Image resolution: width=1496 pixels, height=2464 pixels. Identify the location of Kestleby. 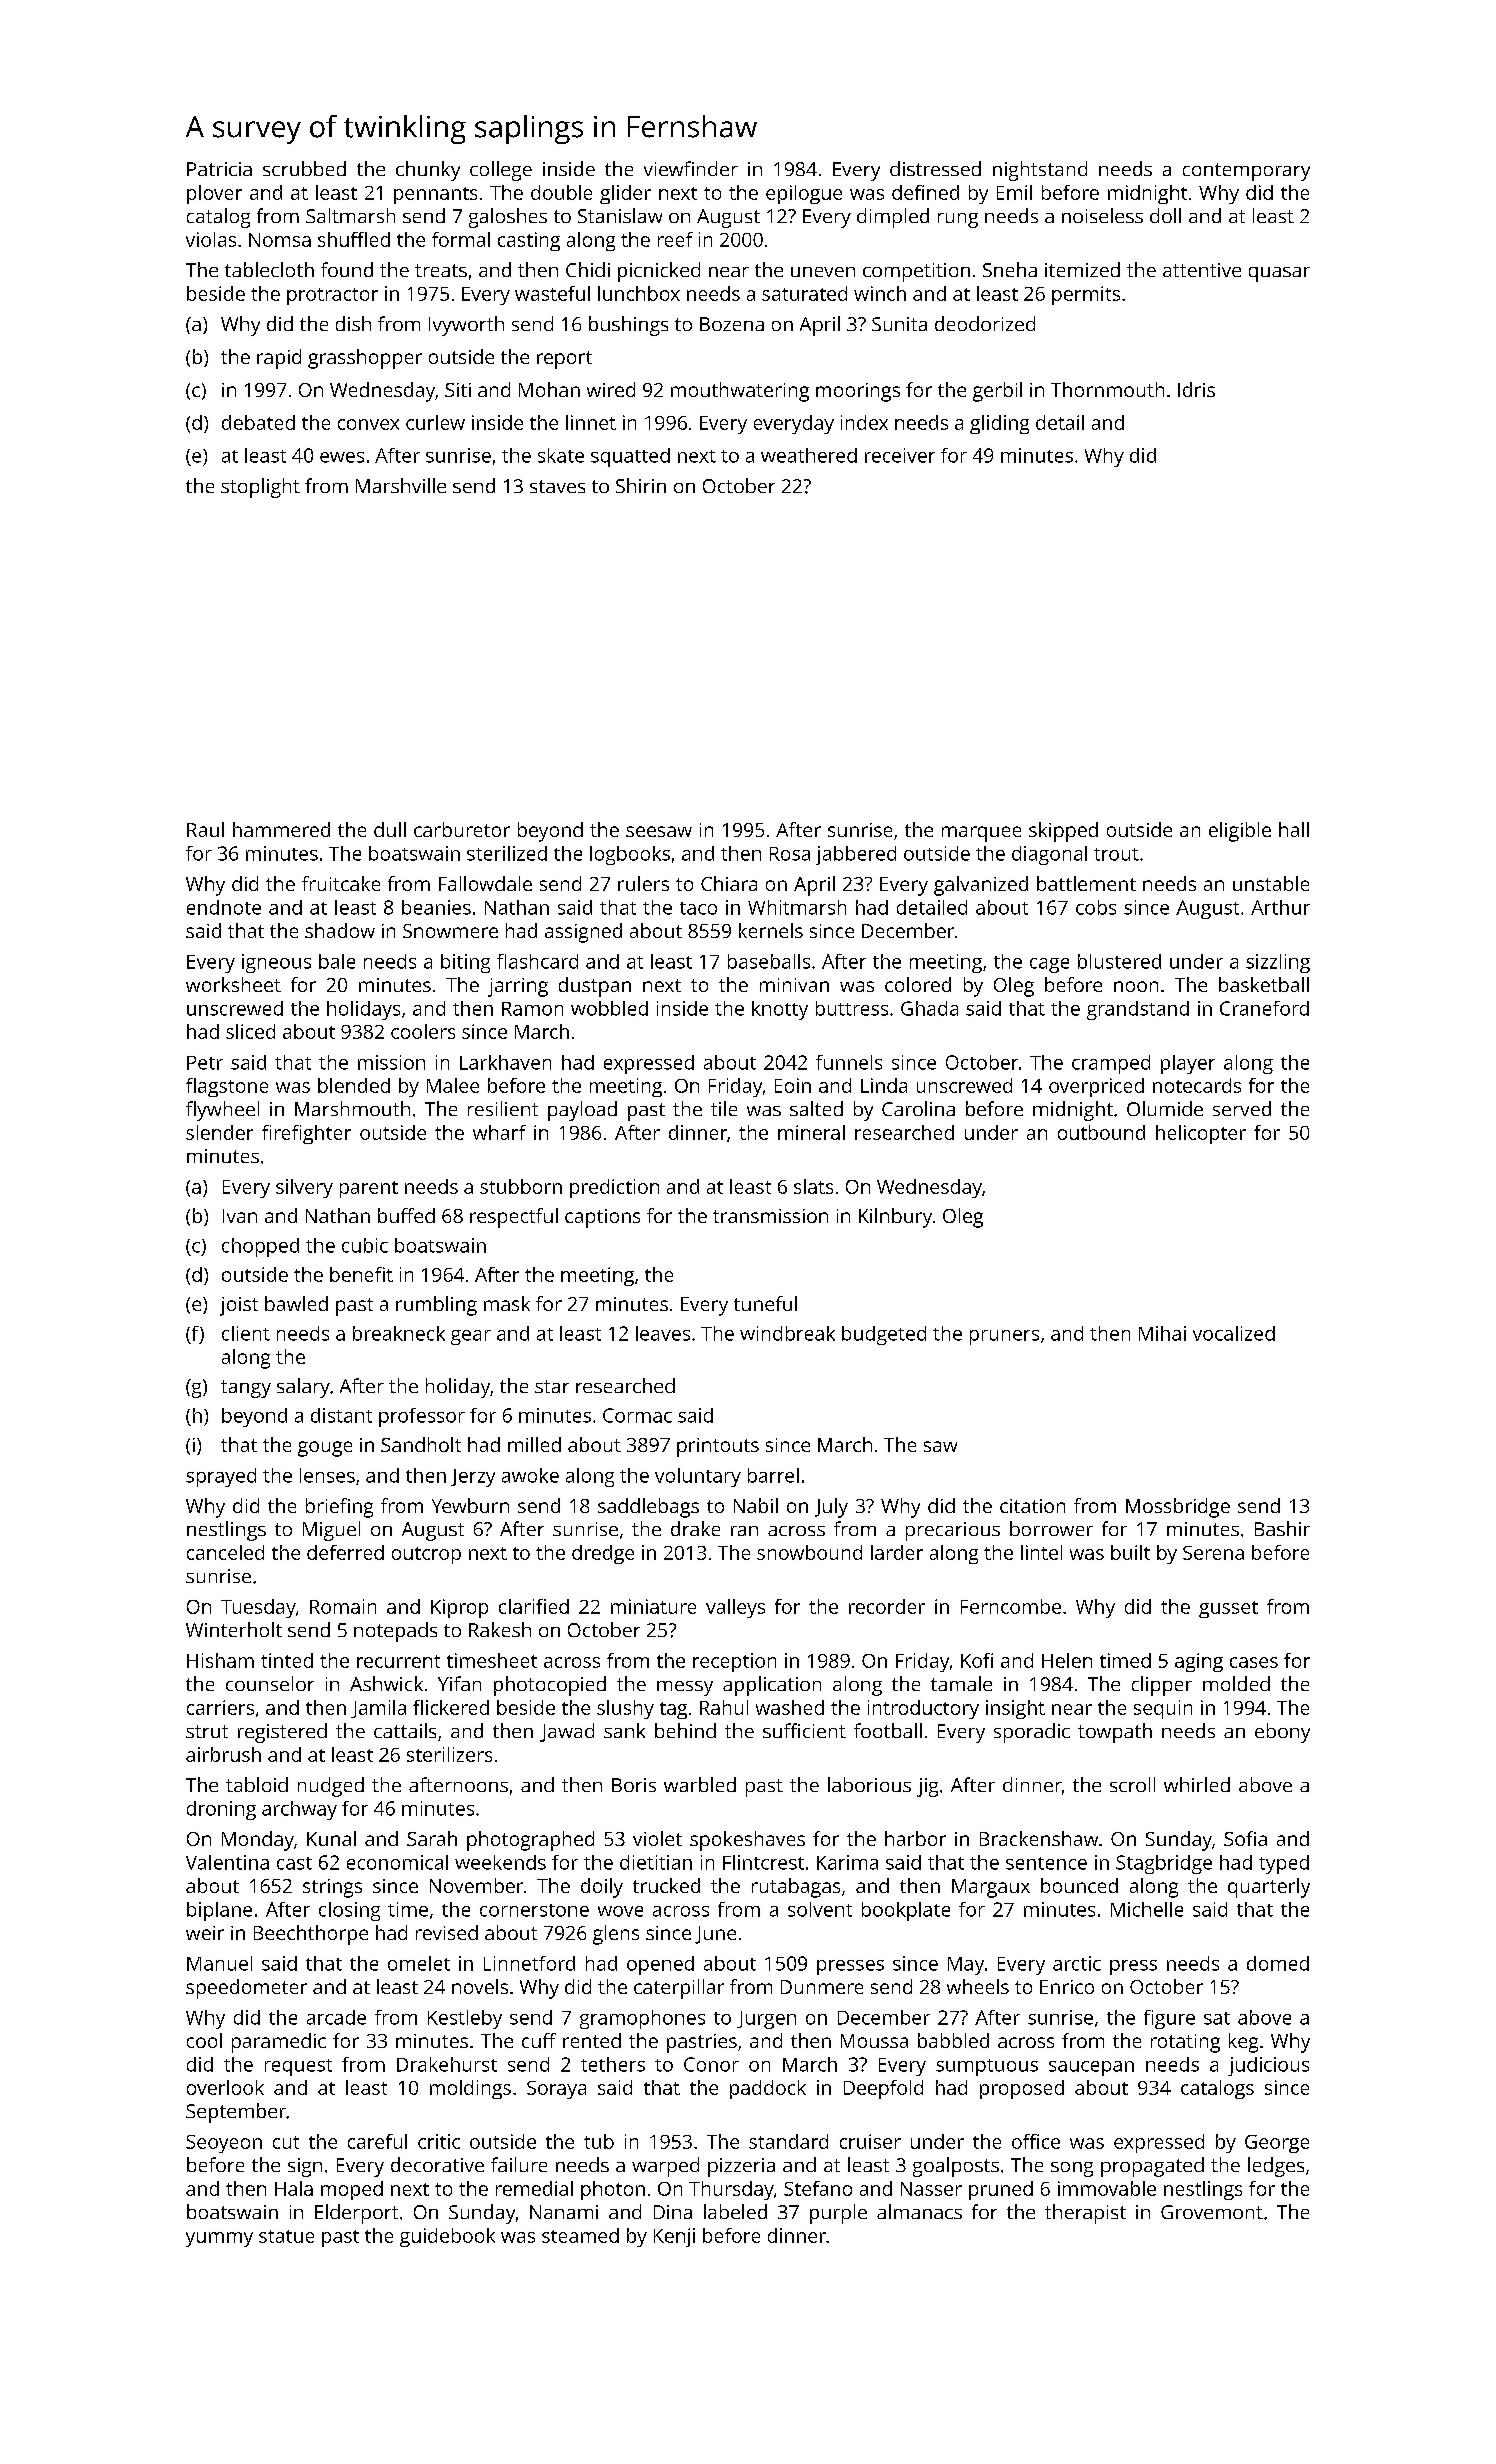
(465, 2019).
